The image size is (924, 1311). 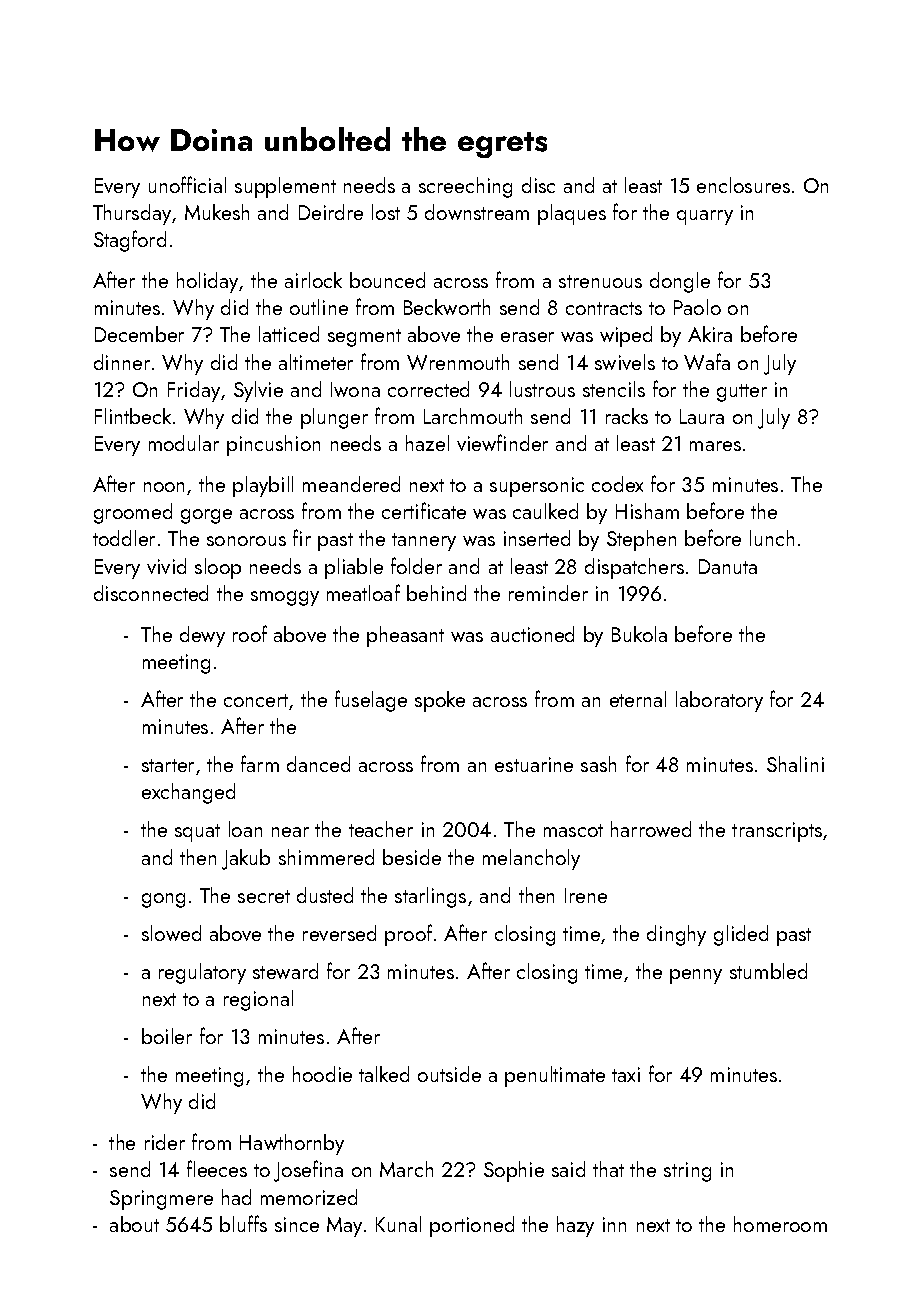 I want to click on enclosures, so click(x=743, y=185).
